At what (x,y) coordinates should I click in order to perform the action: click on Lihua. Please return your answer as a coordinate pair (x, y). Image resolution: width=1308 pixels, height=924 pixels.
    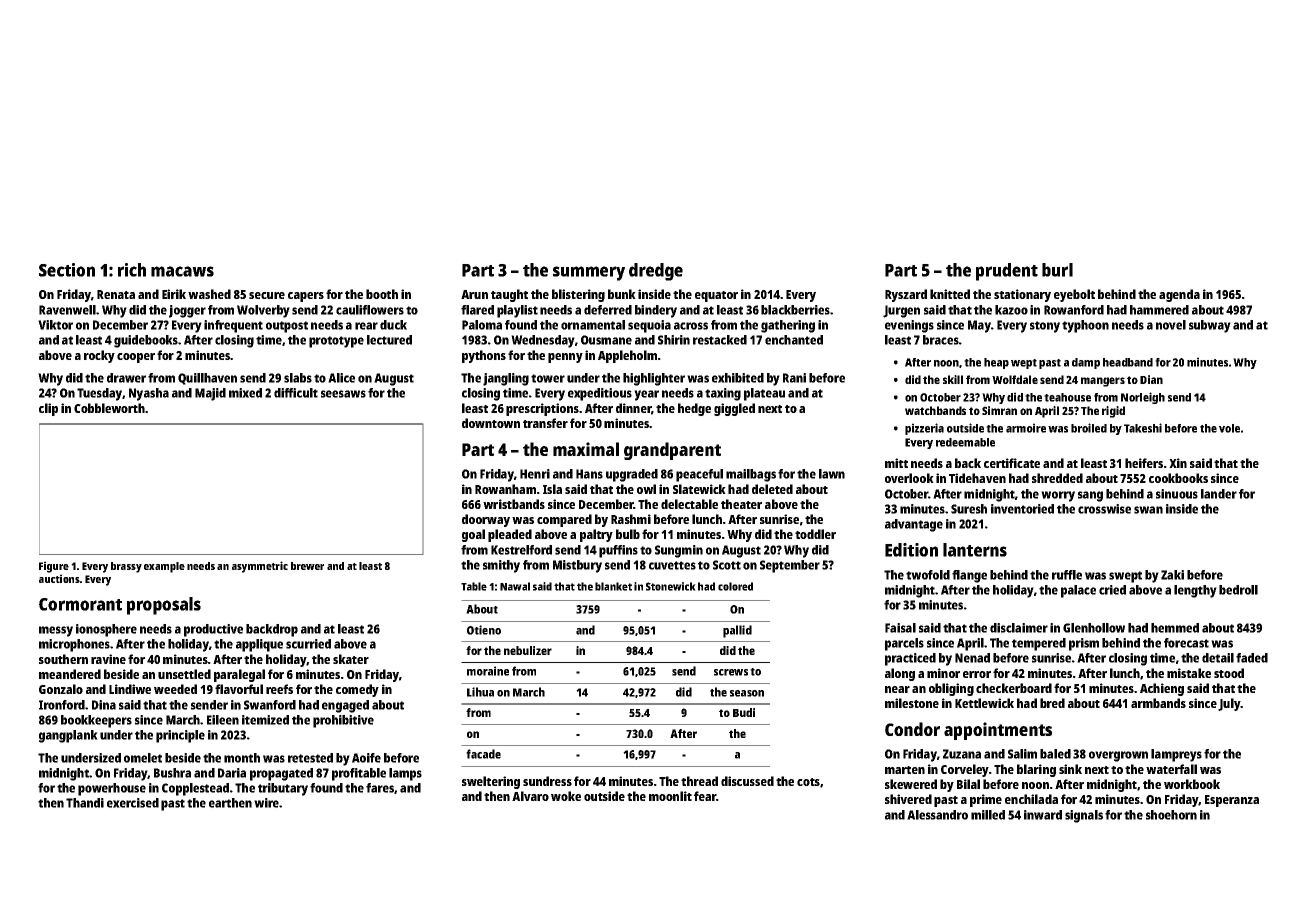
    Looking at the image, I should click on (480, 692).
